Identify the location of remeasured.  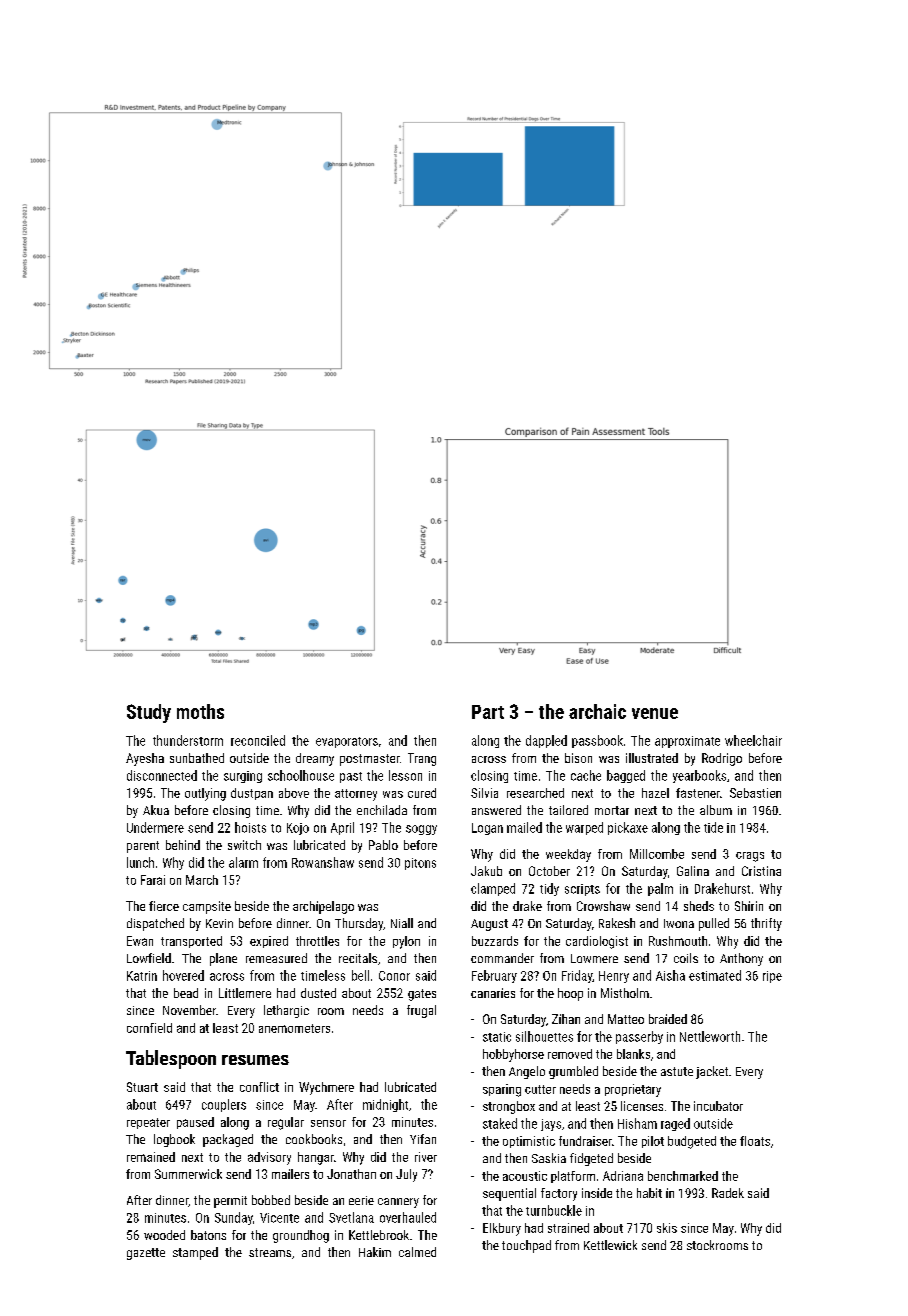
(276, 958).
